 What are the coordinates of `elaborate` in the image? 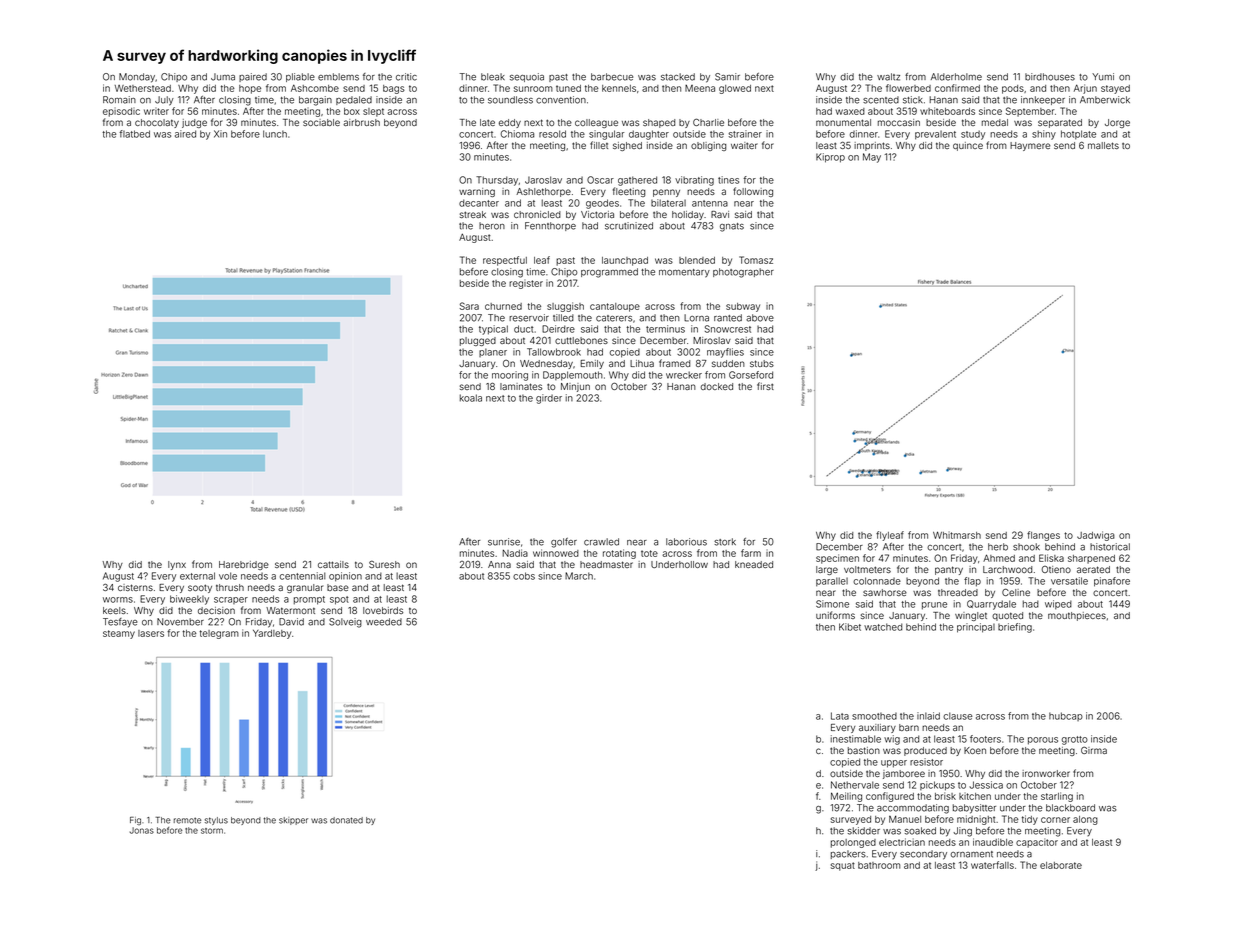 It's located at (1061, 865).
